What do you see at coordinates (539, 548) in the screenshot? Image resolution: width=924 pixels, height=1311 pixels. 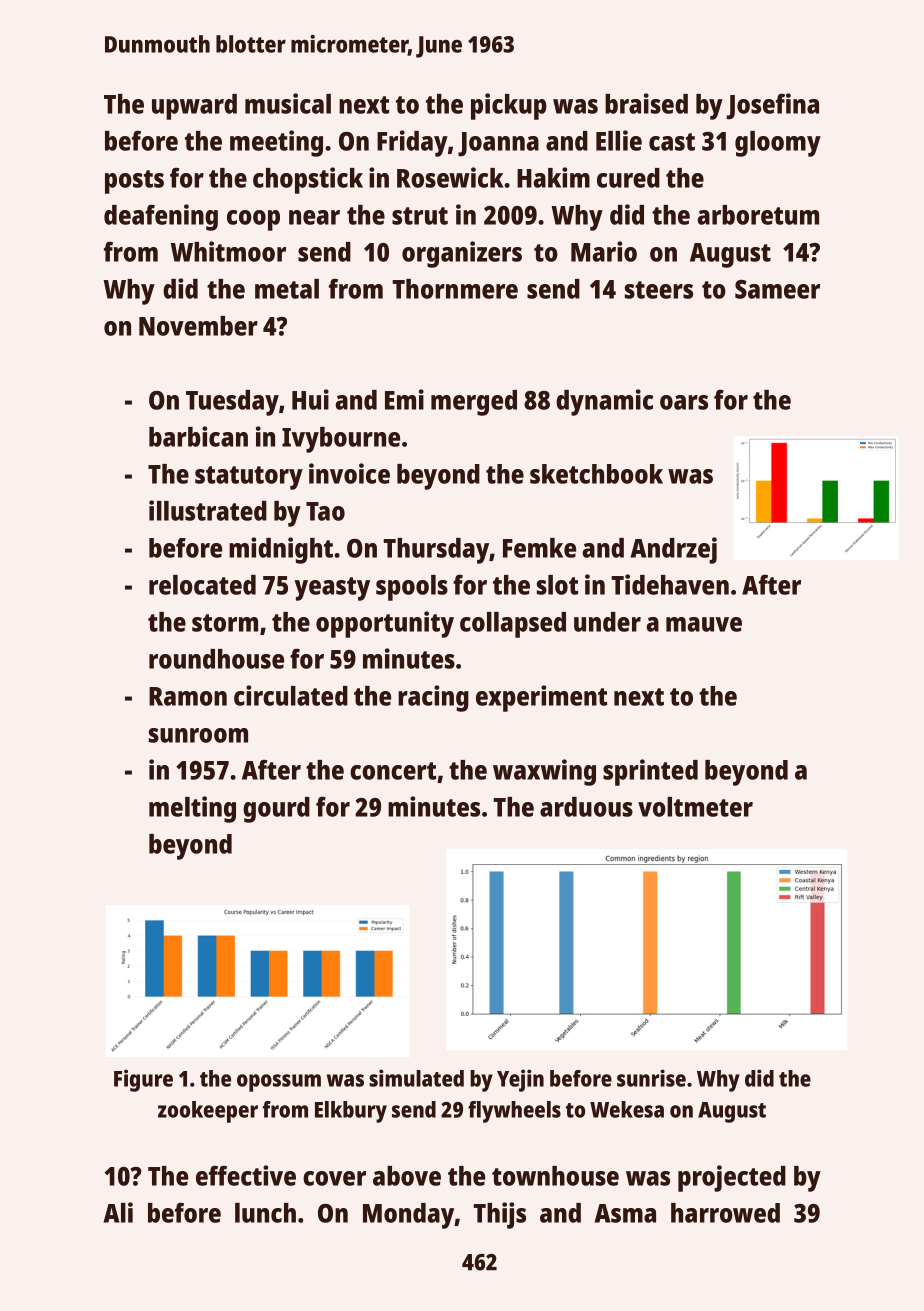 I see `Femke` at bounding box center [539, 548].
